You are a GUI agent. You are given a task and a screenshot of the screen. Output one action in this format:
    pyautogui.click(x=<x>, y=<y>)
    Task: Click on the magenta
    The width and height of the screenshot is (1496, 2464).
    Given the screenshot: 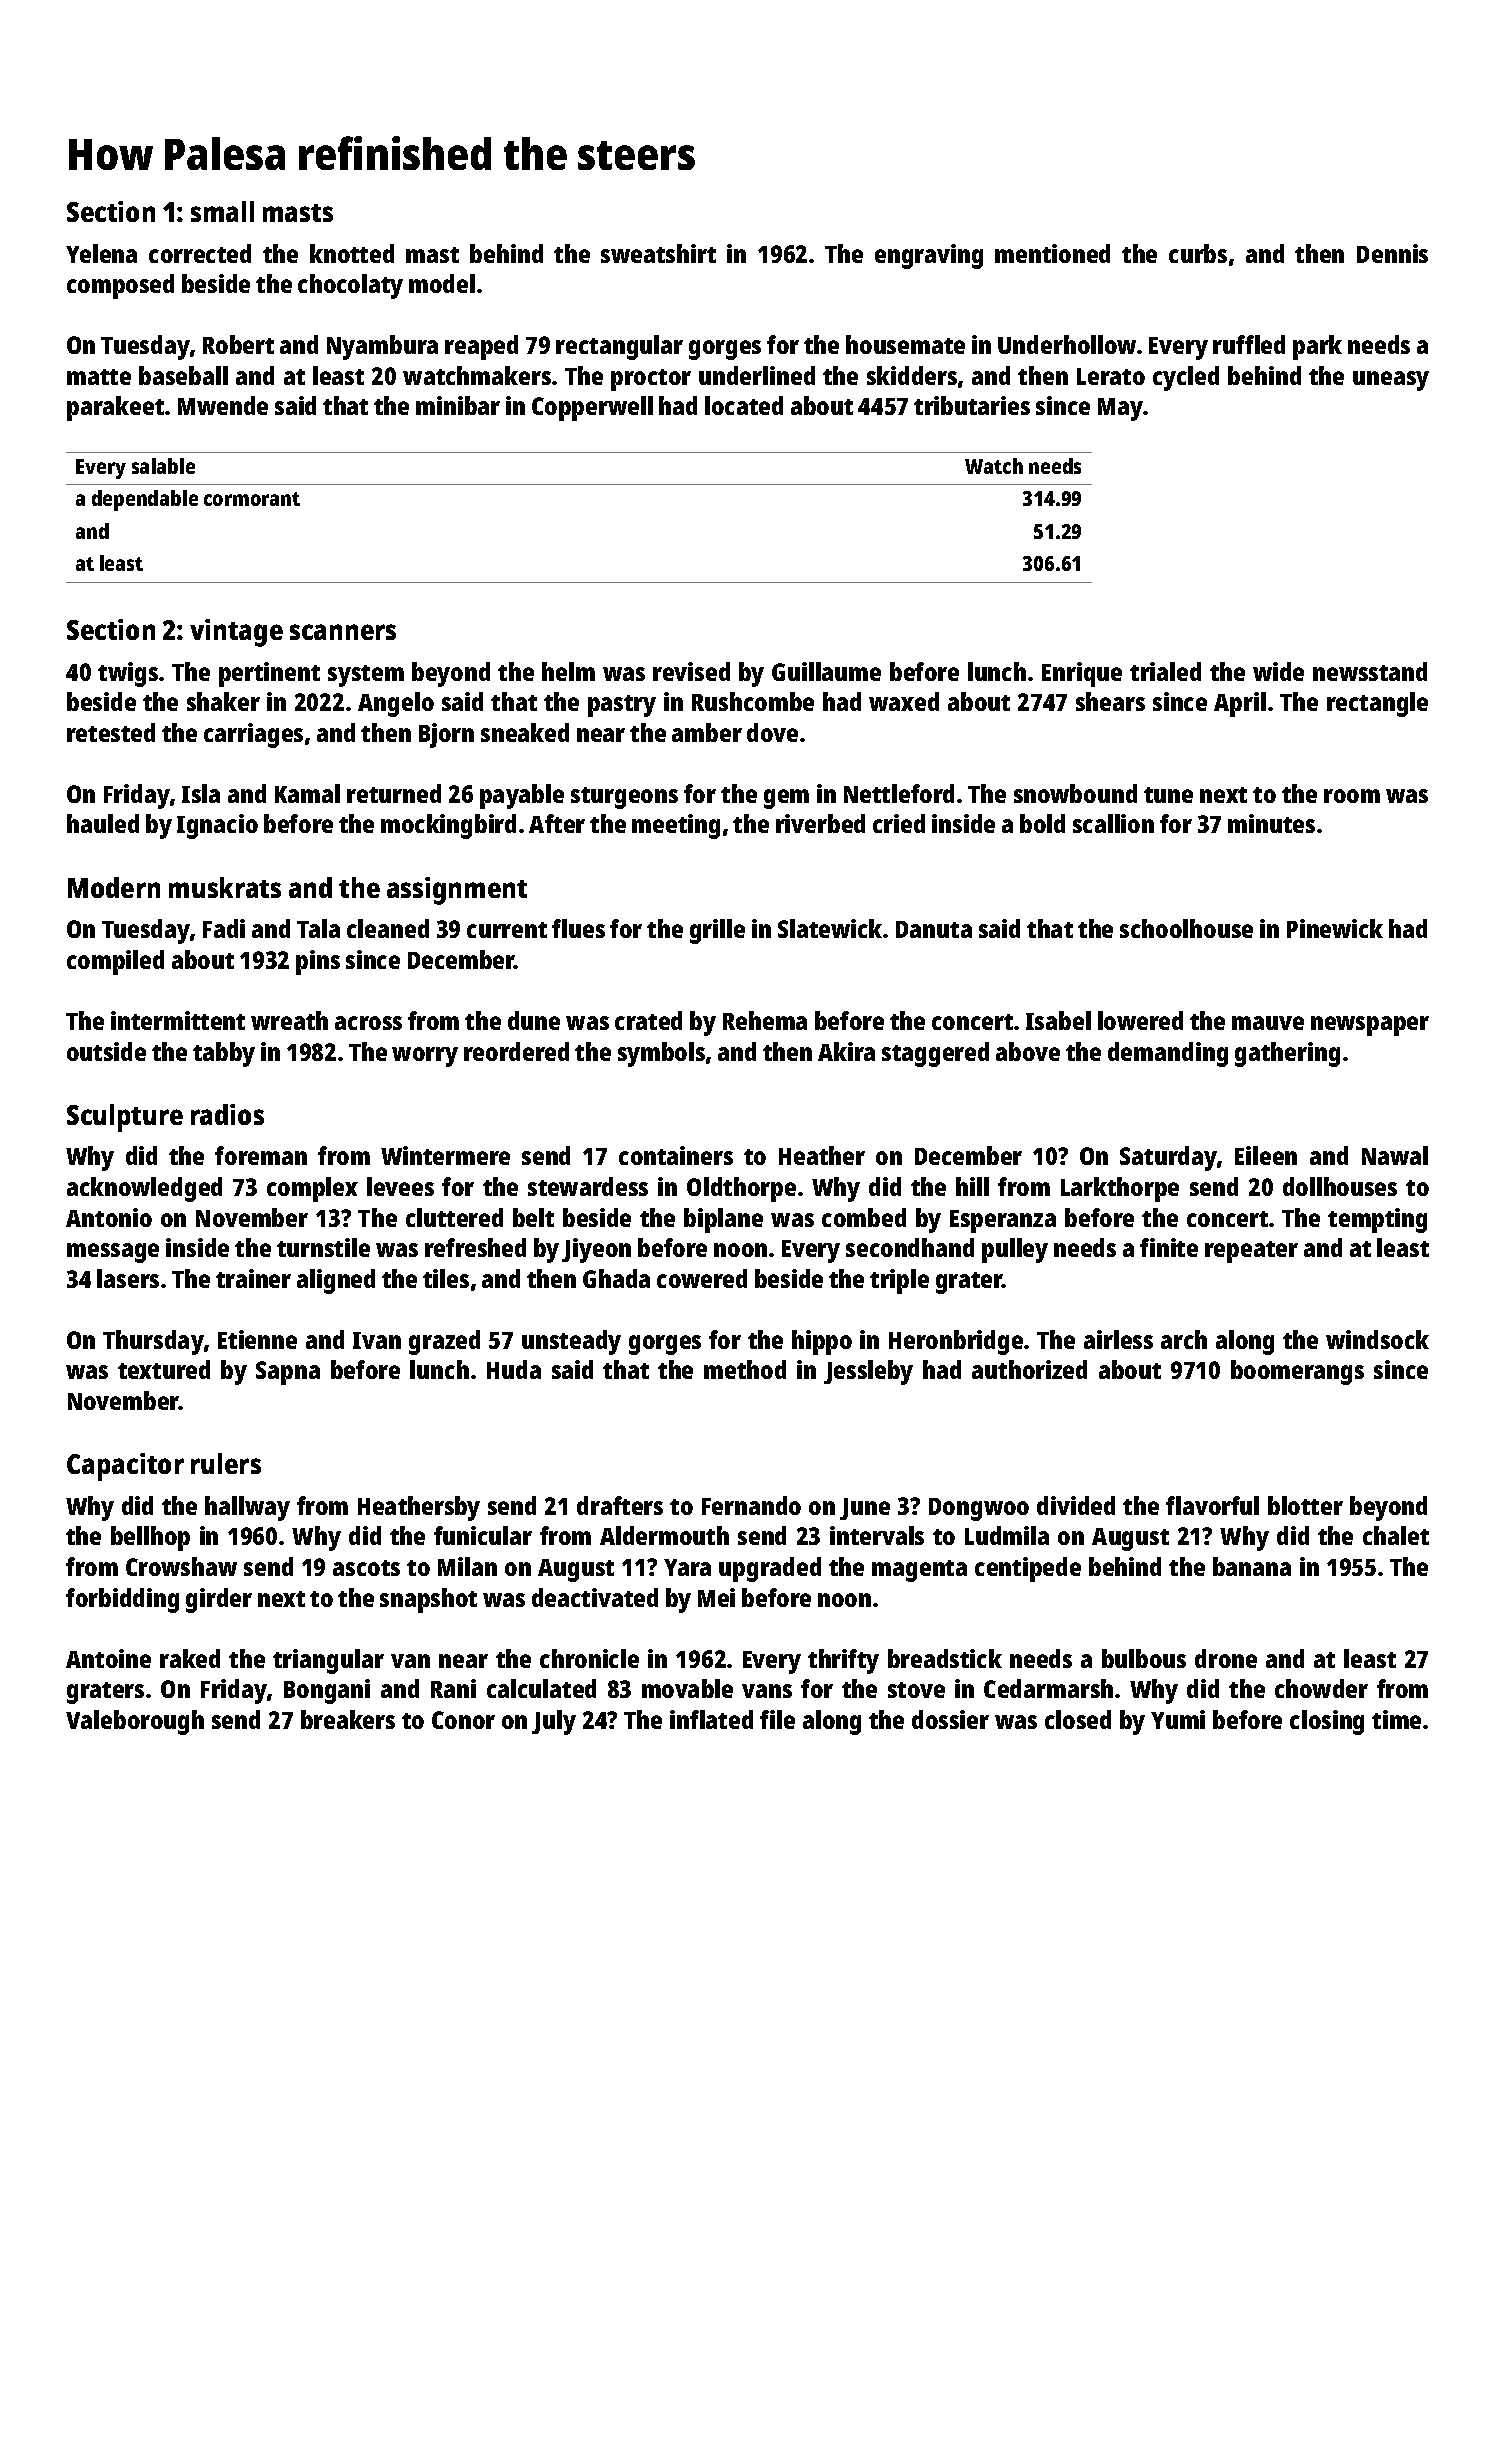 What is the action you would take?
    pyautogui.click(x=919, y=1571)
